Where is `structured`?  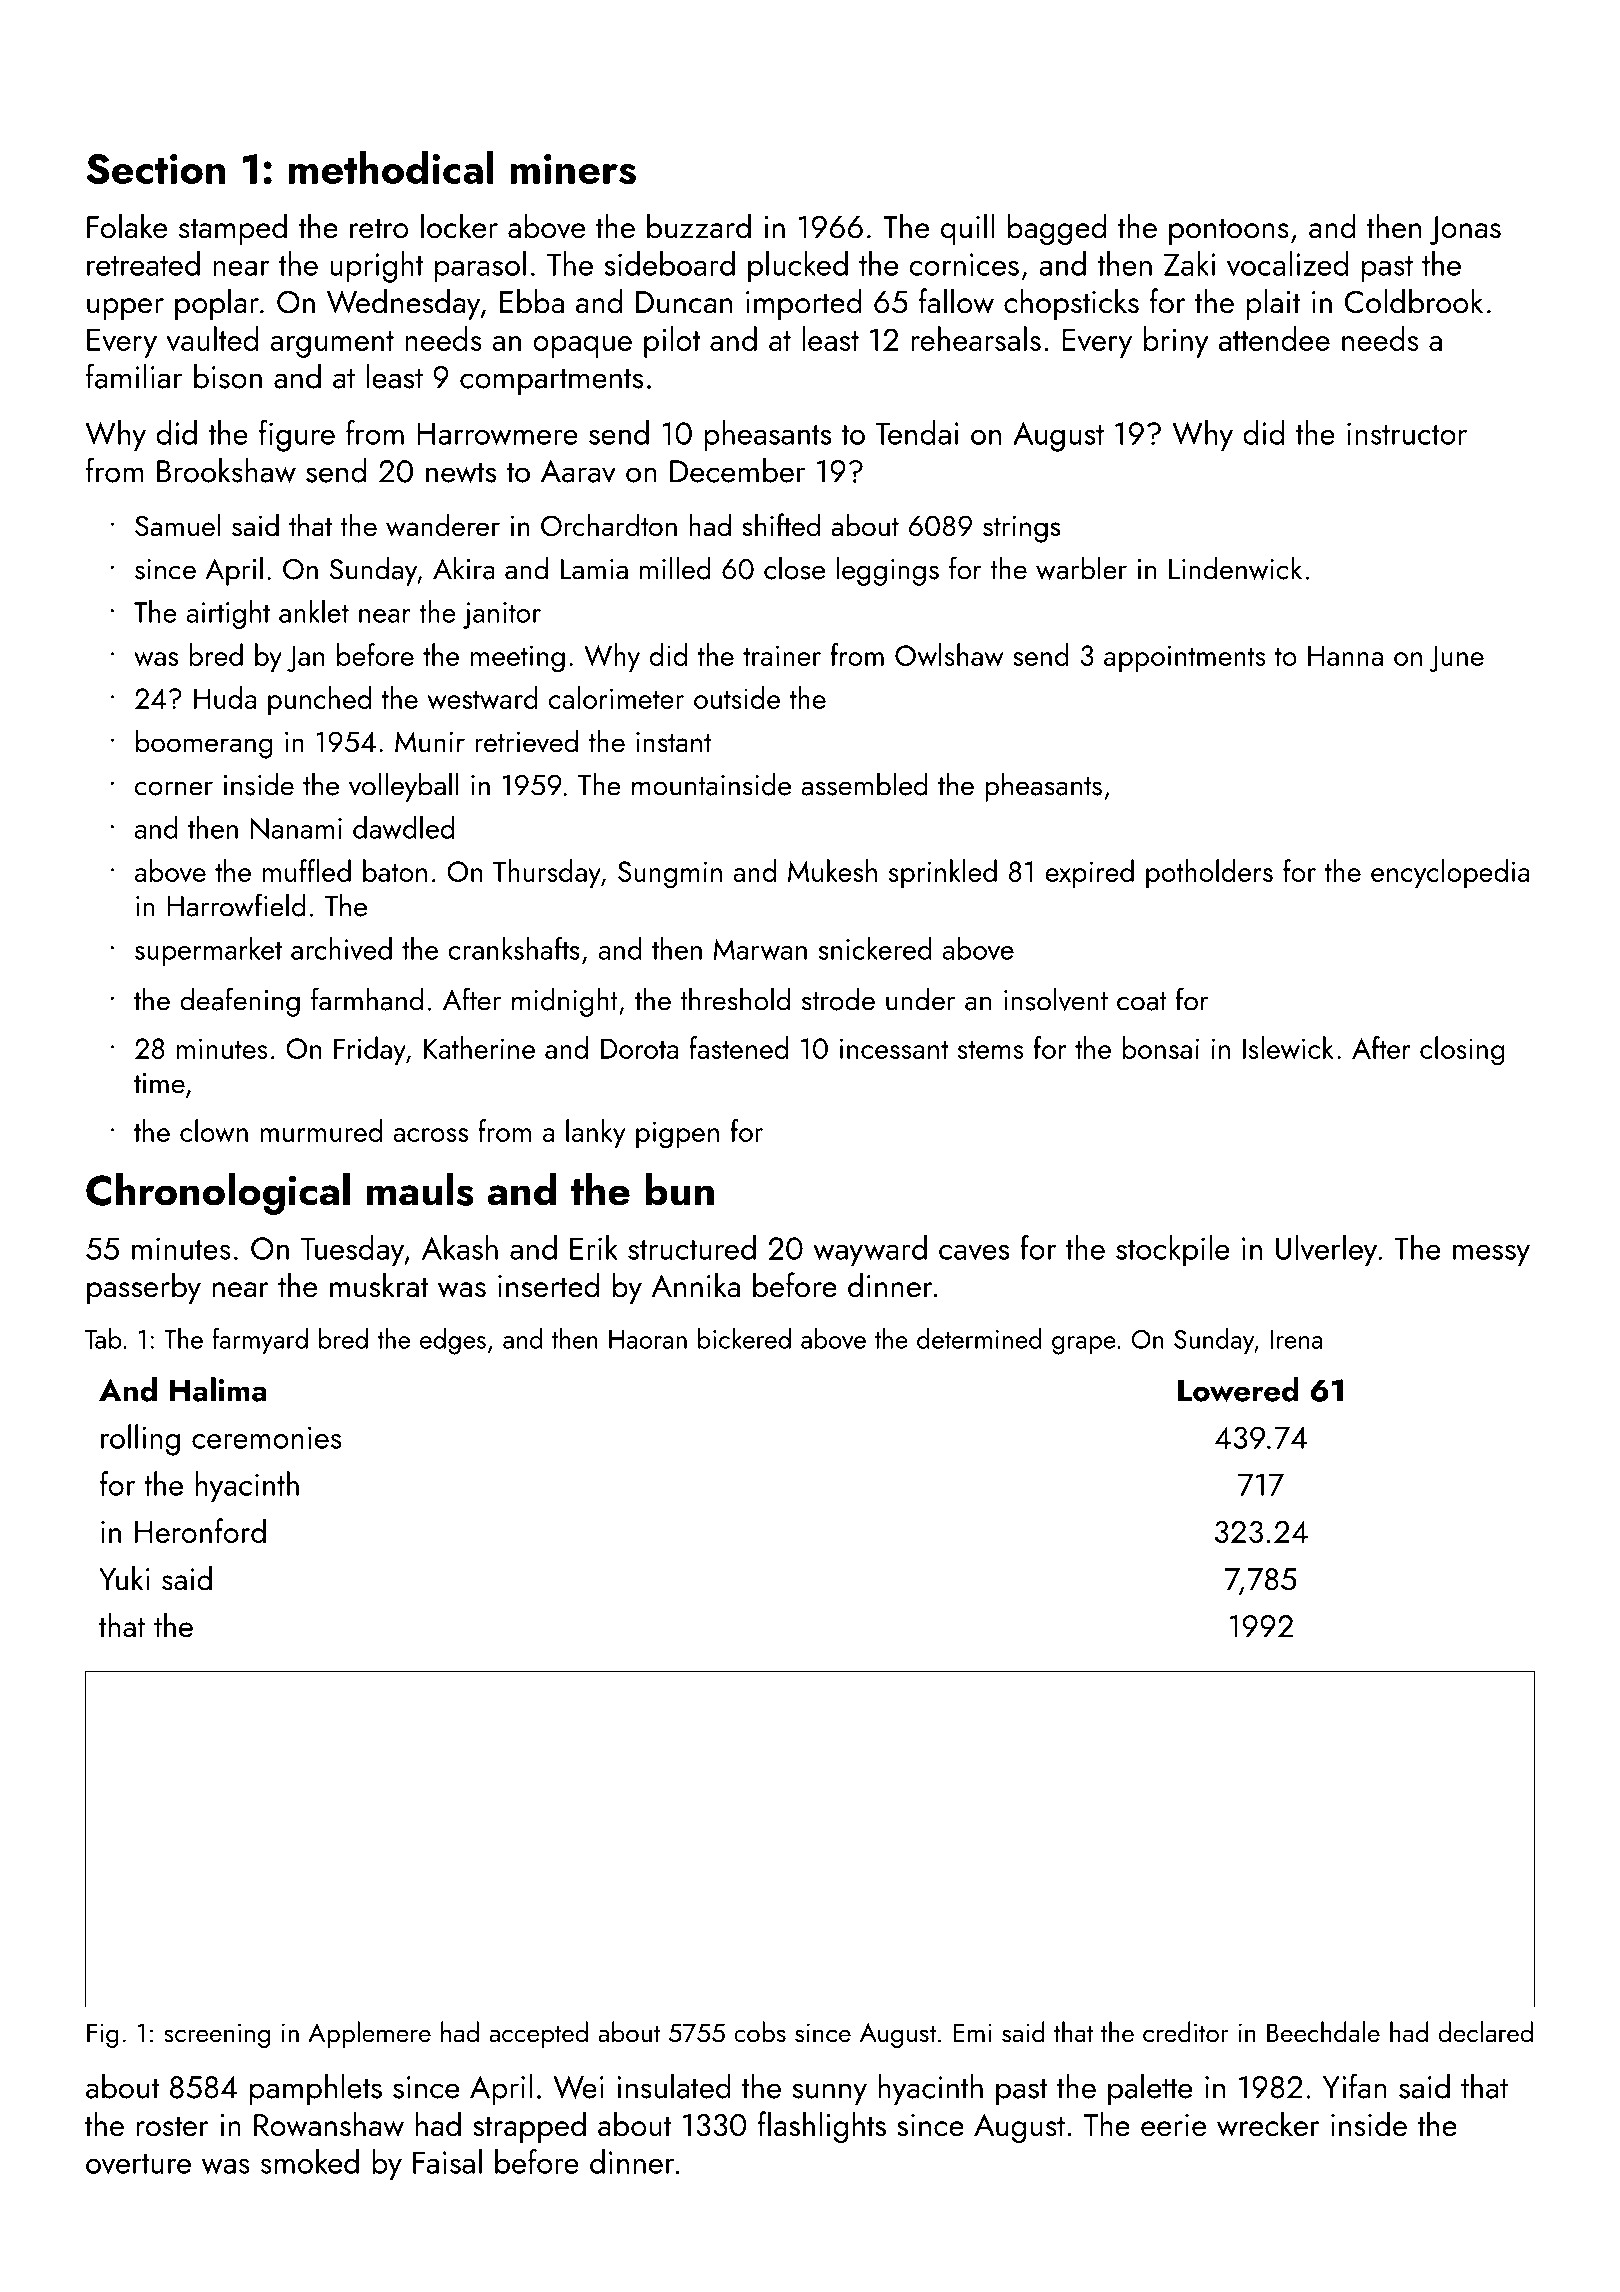 structured is located at coordinates (692, 1247).
